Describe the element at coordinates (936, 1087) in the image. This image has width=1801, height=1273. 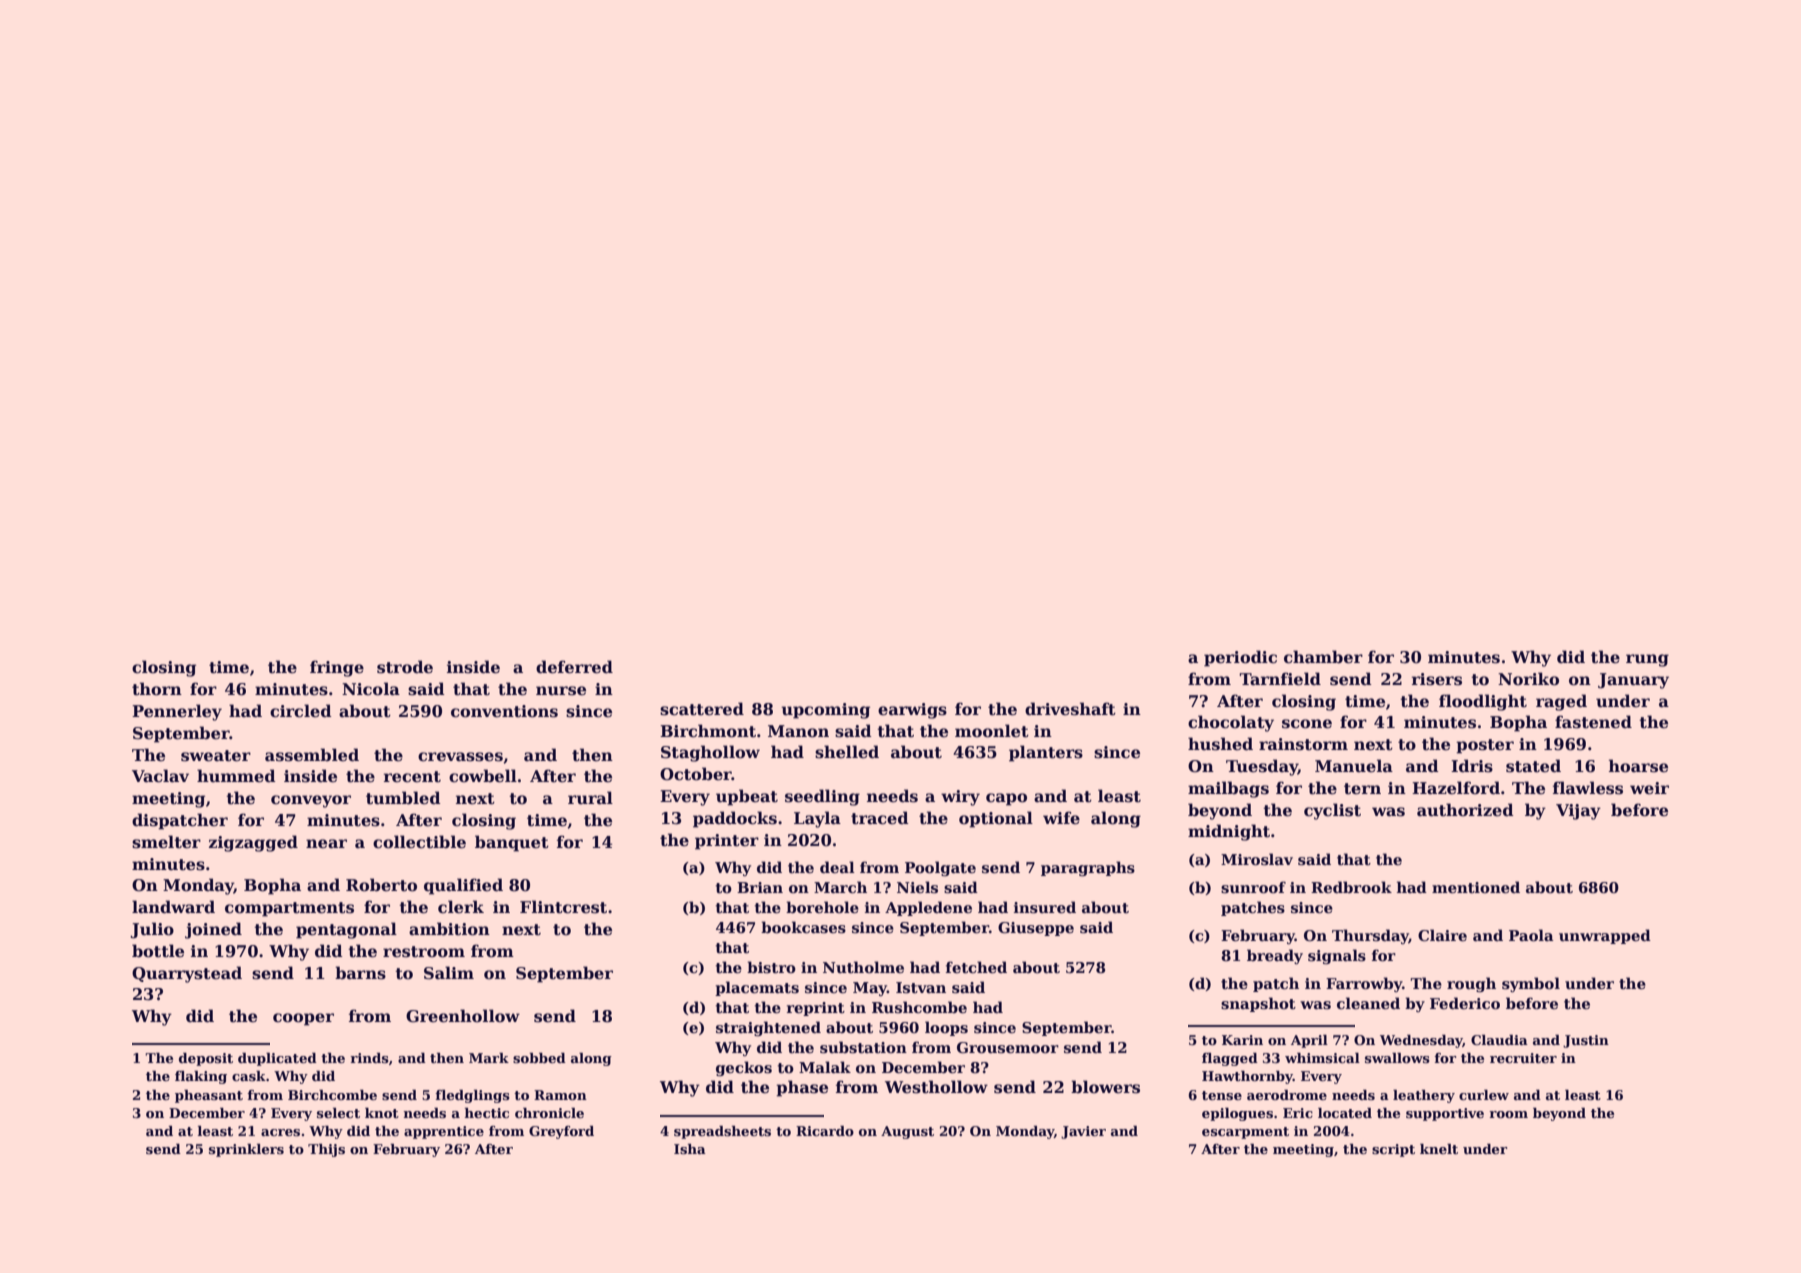
I see `Westhollow` at that location.
